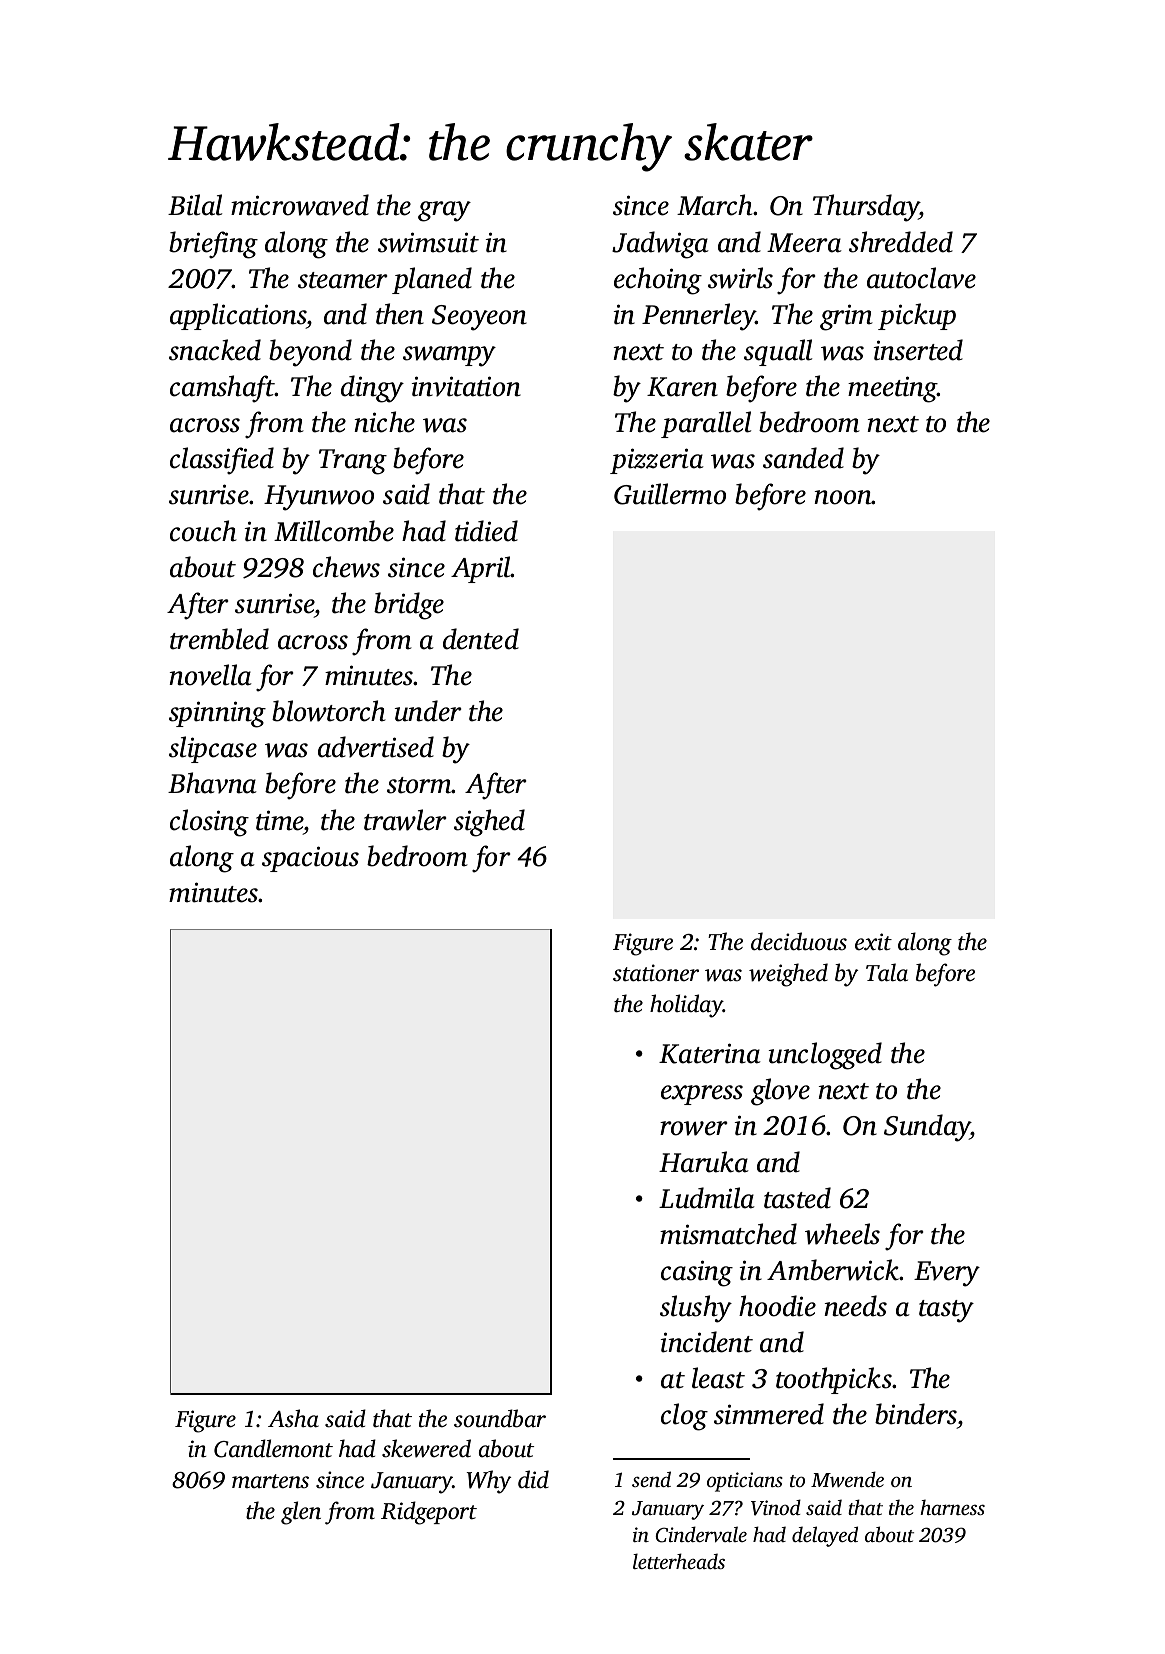 The height and width of the screenshot is (1654, 1165). Describe the element at coordinates (209, 823) in the screenshot. I see `closing` at that location.
